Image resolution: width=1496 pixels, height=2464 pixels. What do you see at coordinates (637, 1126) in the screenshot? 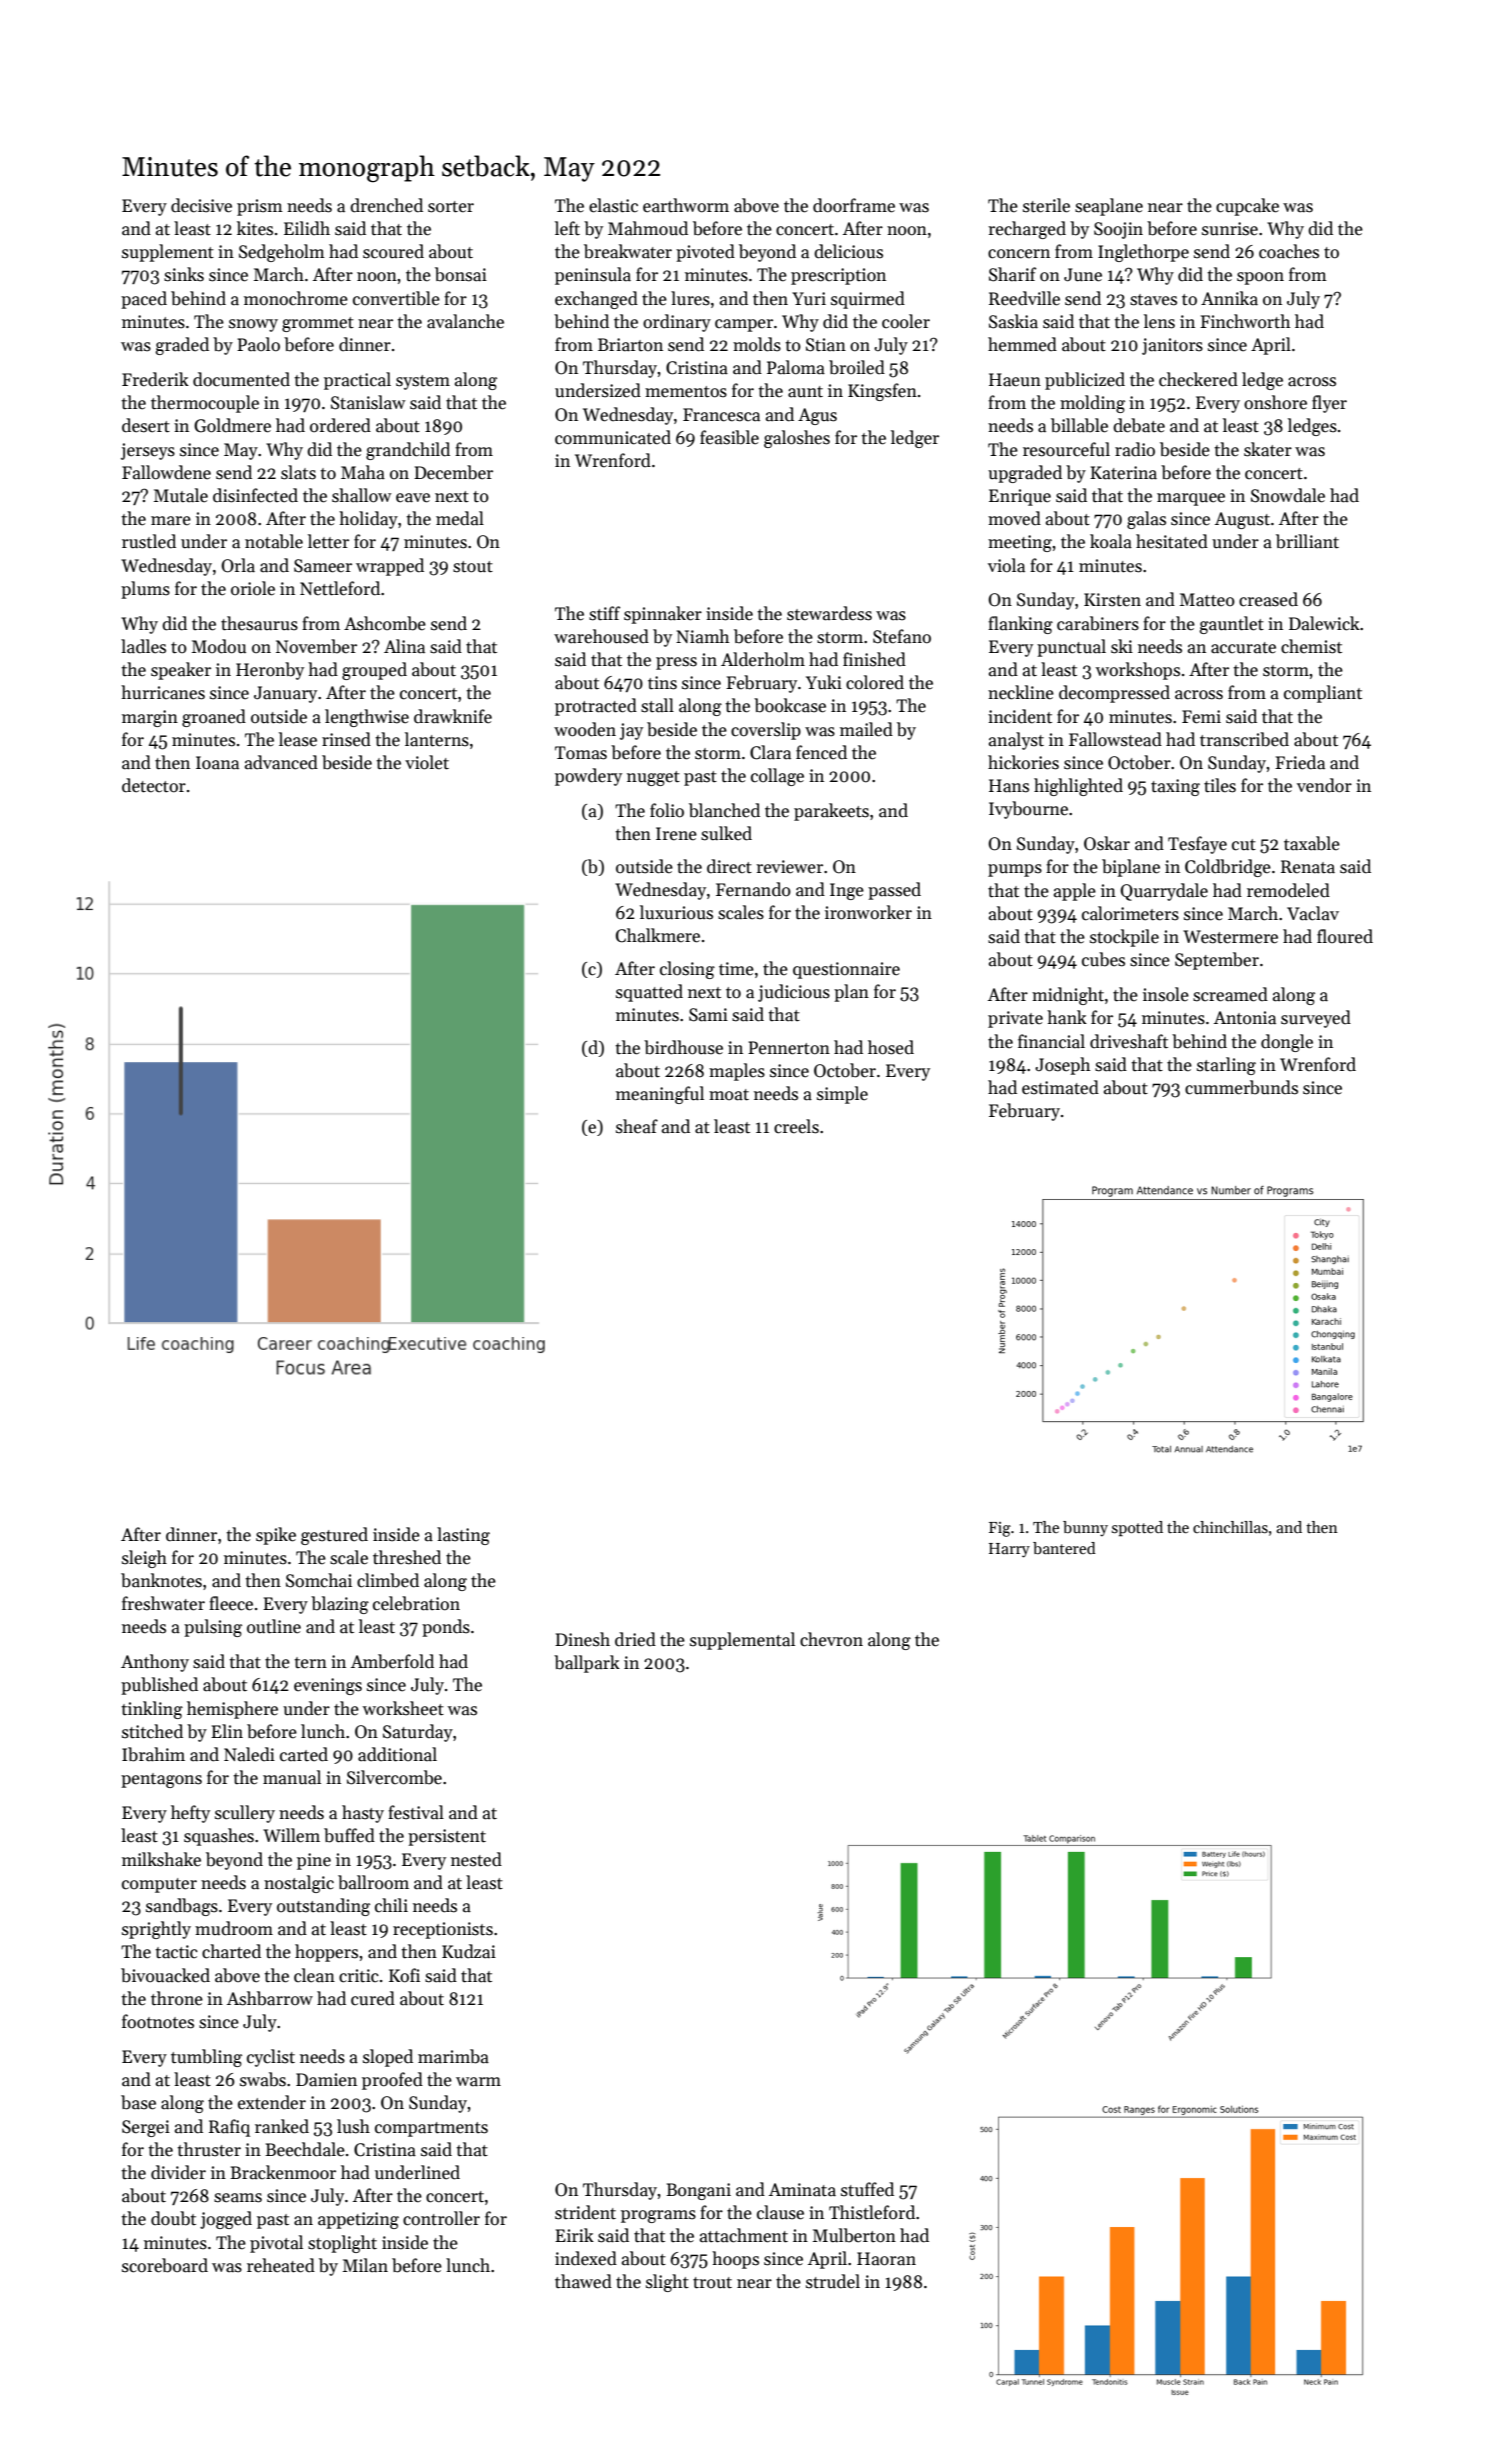
I see `sheaf` at bounding box center [637, 1126].
